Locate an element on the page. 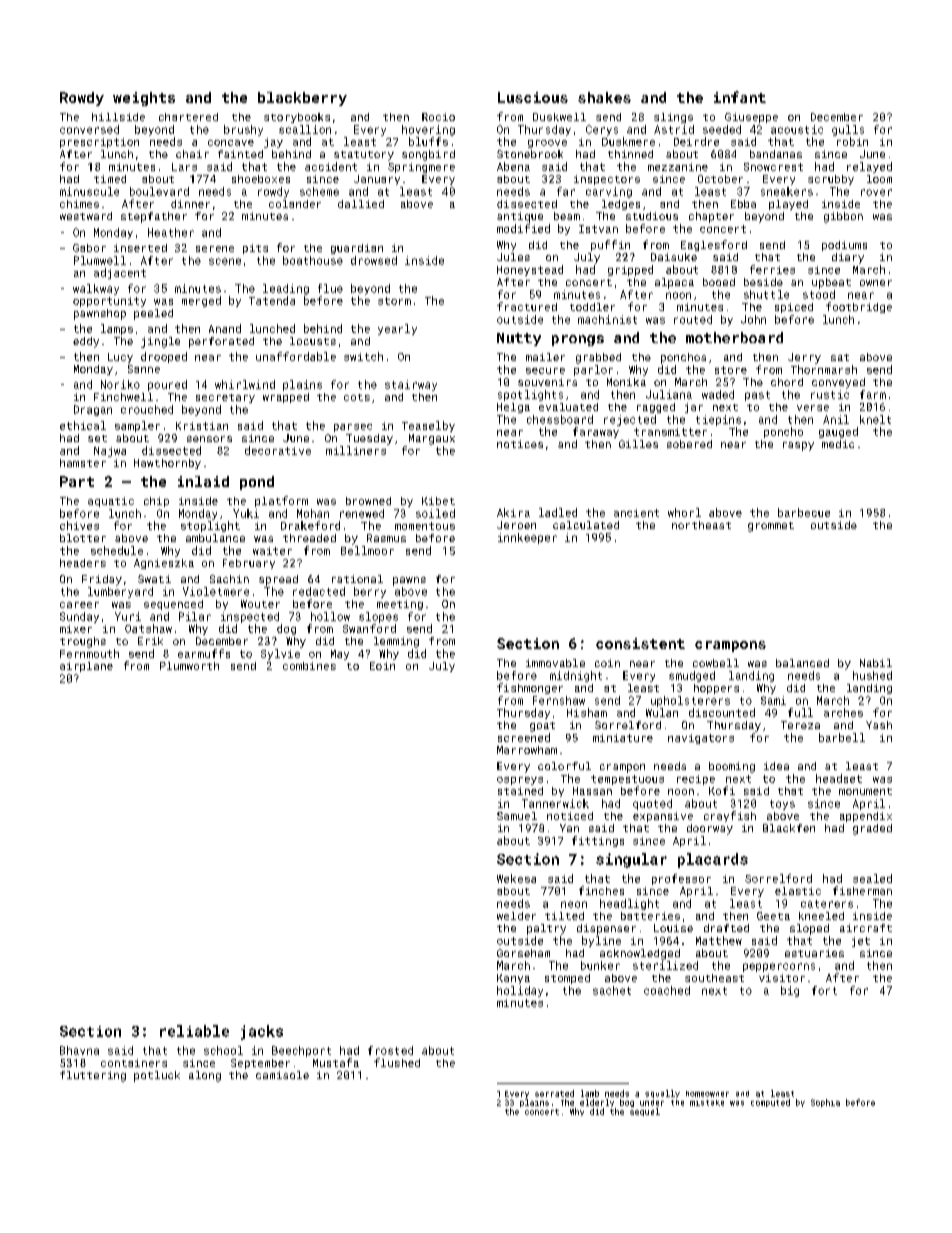 The image size is (952, 1233). monument is located at coordinates (865, 791).
